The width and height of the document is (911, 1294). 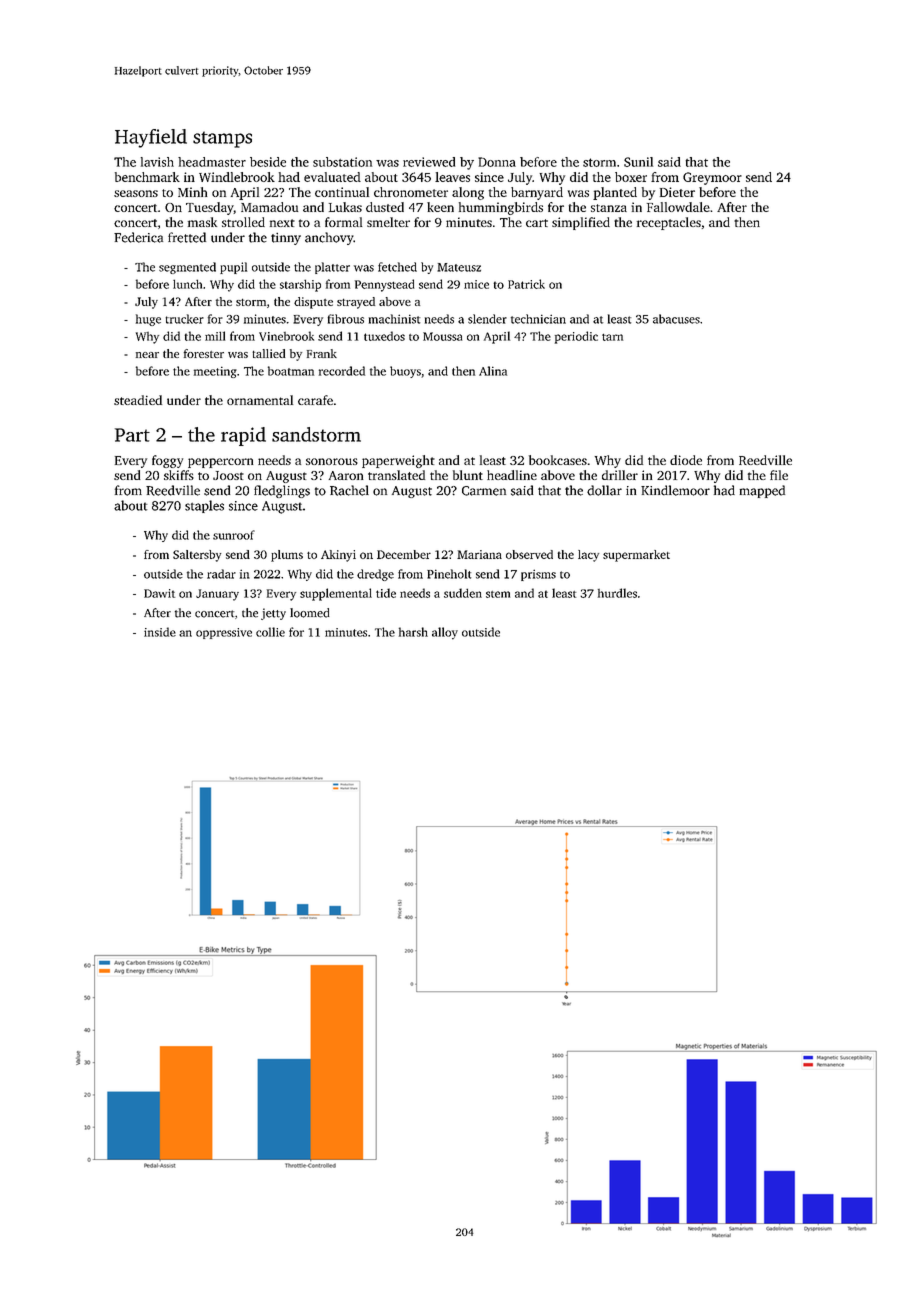 I want to click on radar, so click(x=221, y=574).
